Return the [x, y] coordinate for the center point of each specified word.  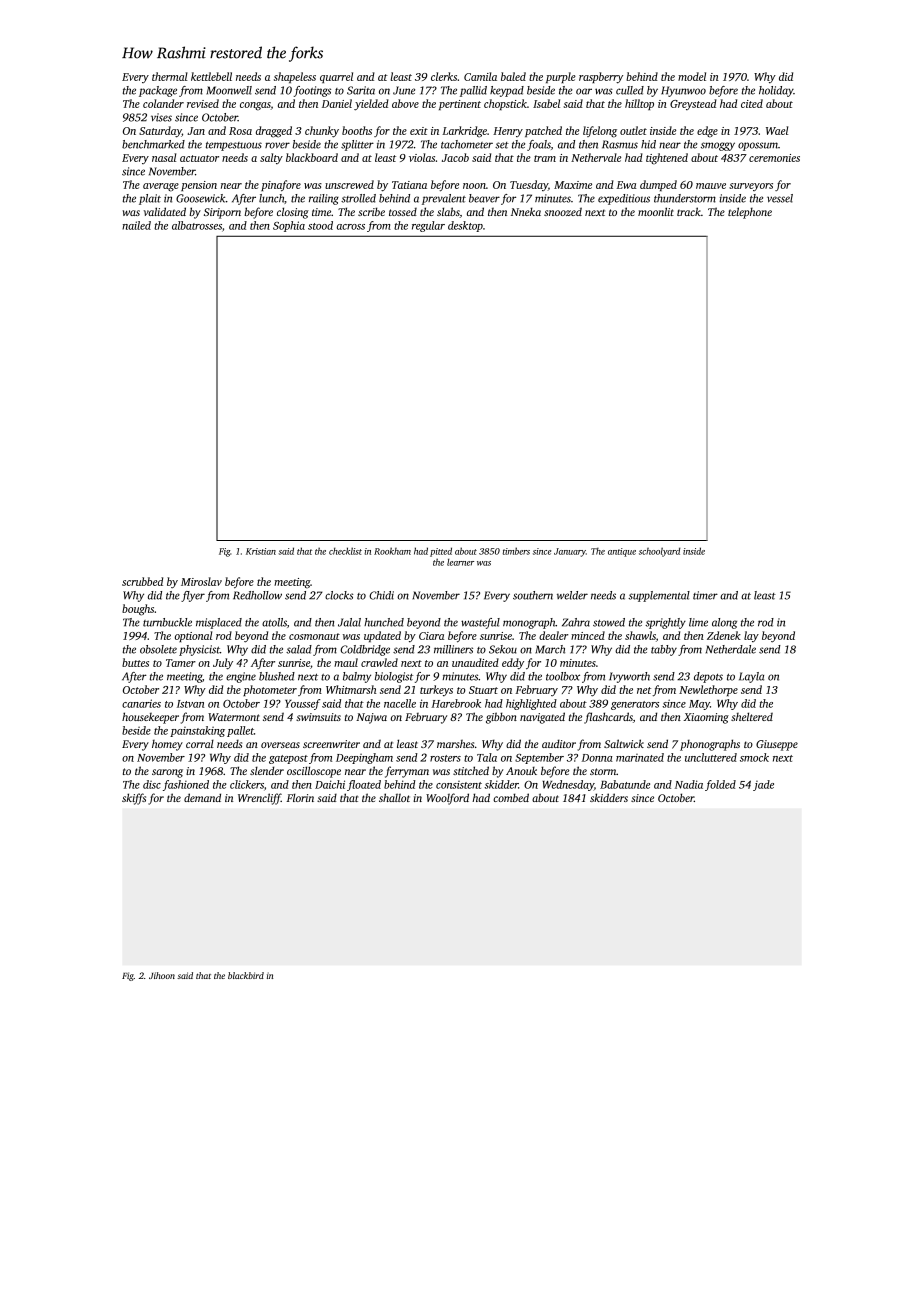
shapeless [295, 77]
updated [382, 636]
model [692, 76]
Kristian [261, 551]
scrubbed [142, 581]
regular [428, 226]
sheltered [752, 716]
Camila [480, 76]
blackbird [246, 975]
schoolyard [659, 552]
